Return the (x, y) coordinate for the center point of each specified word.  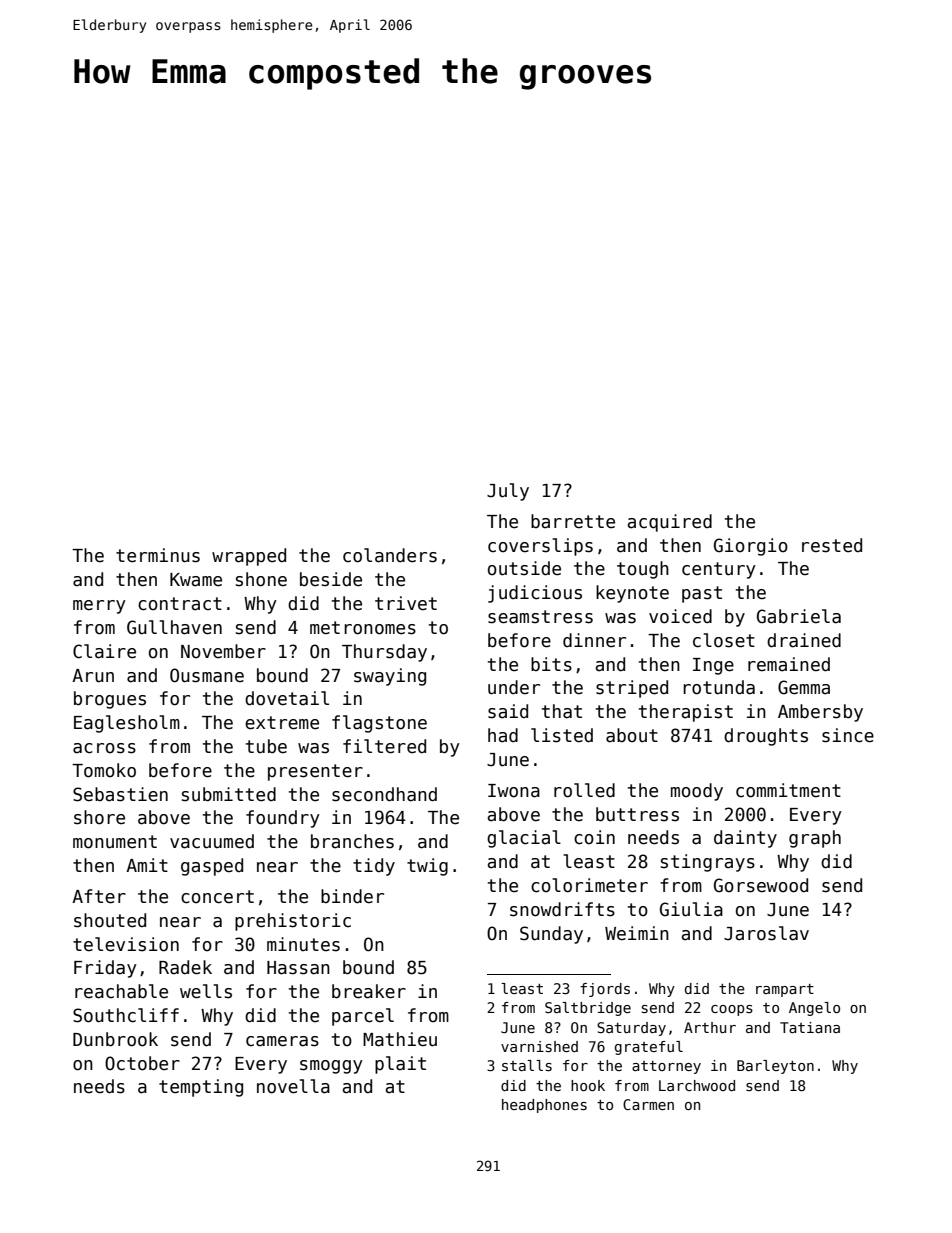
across (104, 748)
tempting (201, 1088)
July (508, 492)
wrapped (249, 557)
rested (832, 545)
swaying (390, 677)
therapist (686, 713)
